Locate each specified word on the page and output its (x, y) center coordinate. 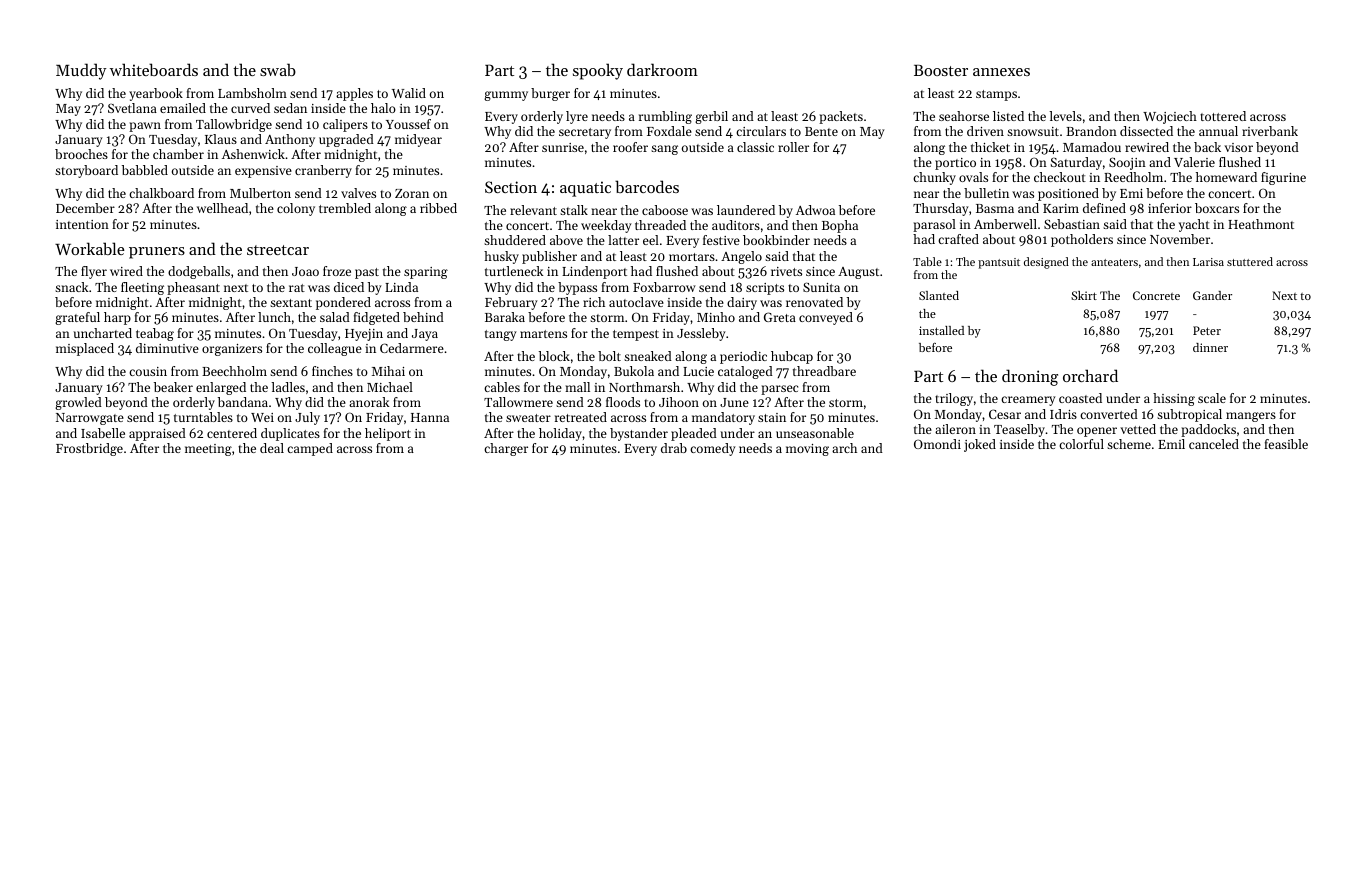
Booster (941, 70)
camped (310, 449)
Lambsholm (252, 93)
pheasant (193, 288)
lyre (577, 117)
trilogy (954, 399)
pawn (145, 127)
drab (674, 448)
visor (1238, 147)
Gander (1212, 295)
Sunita (821, 287)
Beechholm (234, 371)
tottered (1223, 116)
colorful (1081, 444)
